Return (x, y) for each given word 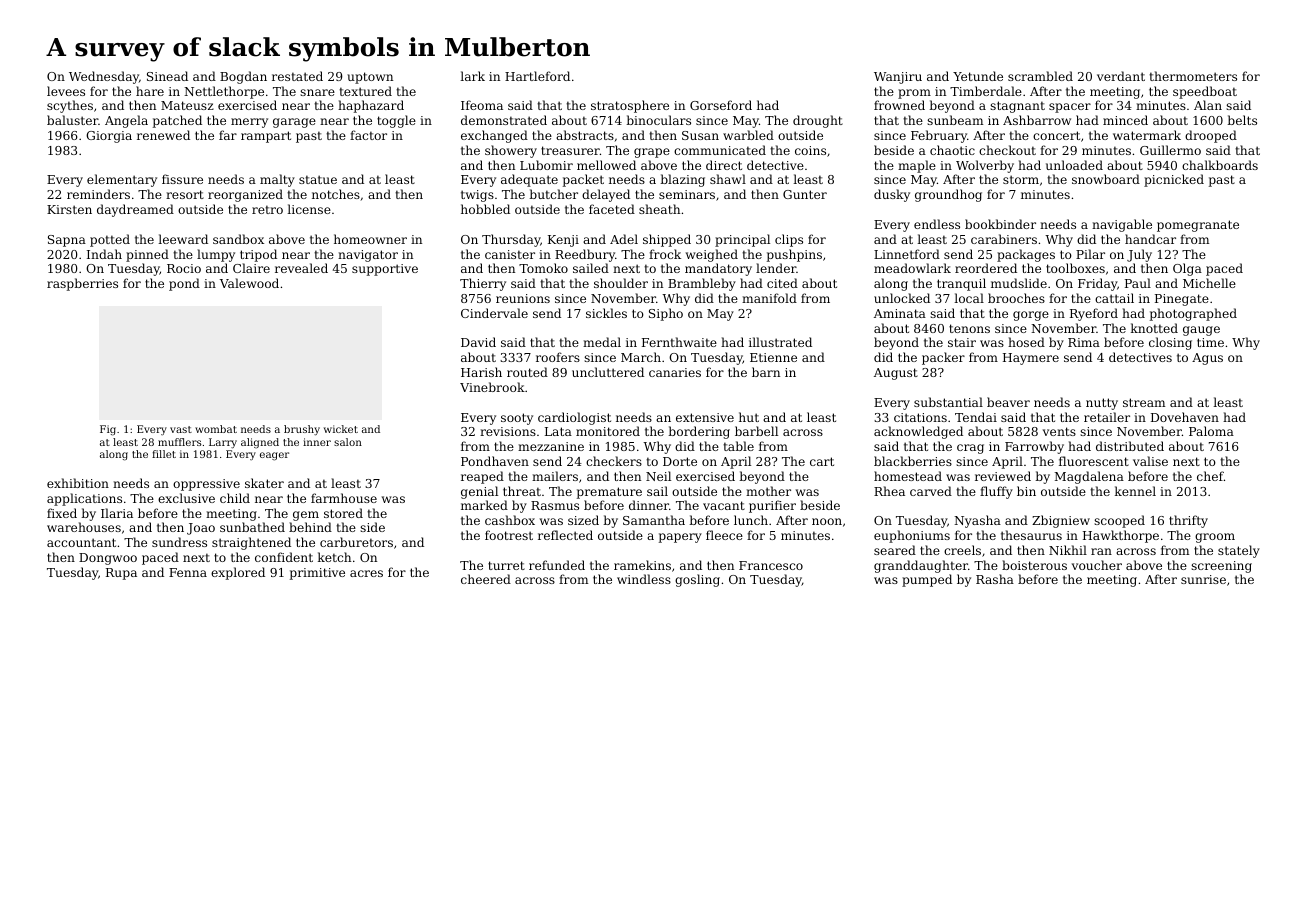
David (478, 342)
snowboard (1106, 179)
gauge (1201, 331)
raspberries (82, 284)
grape (652, 153)
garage (294, 123)
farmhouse (344, 498)
